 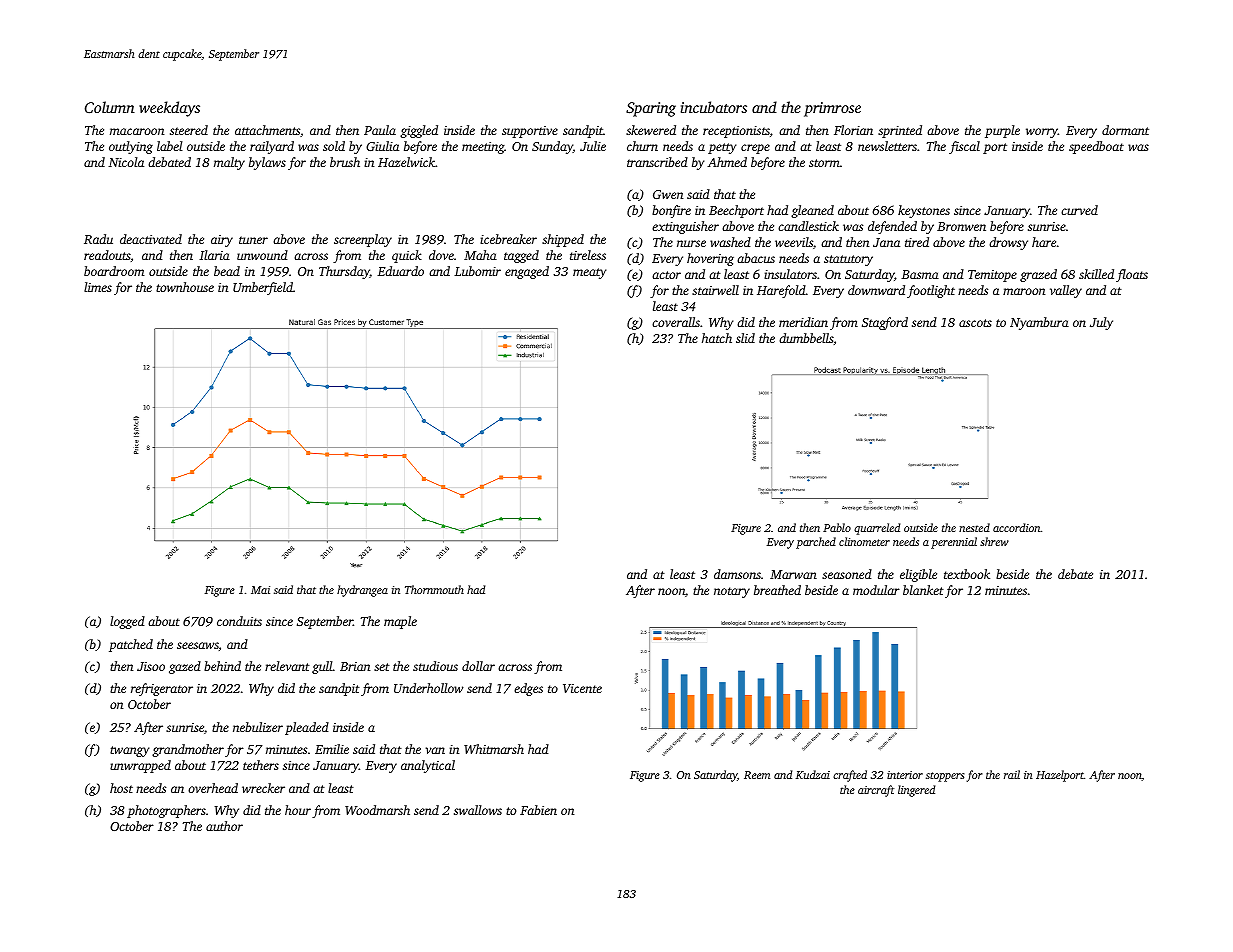 What do you see at coordinates (974, 527) in the screenshot?
I see `nested` at bounding box center [974, 527].
